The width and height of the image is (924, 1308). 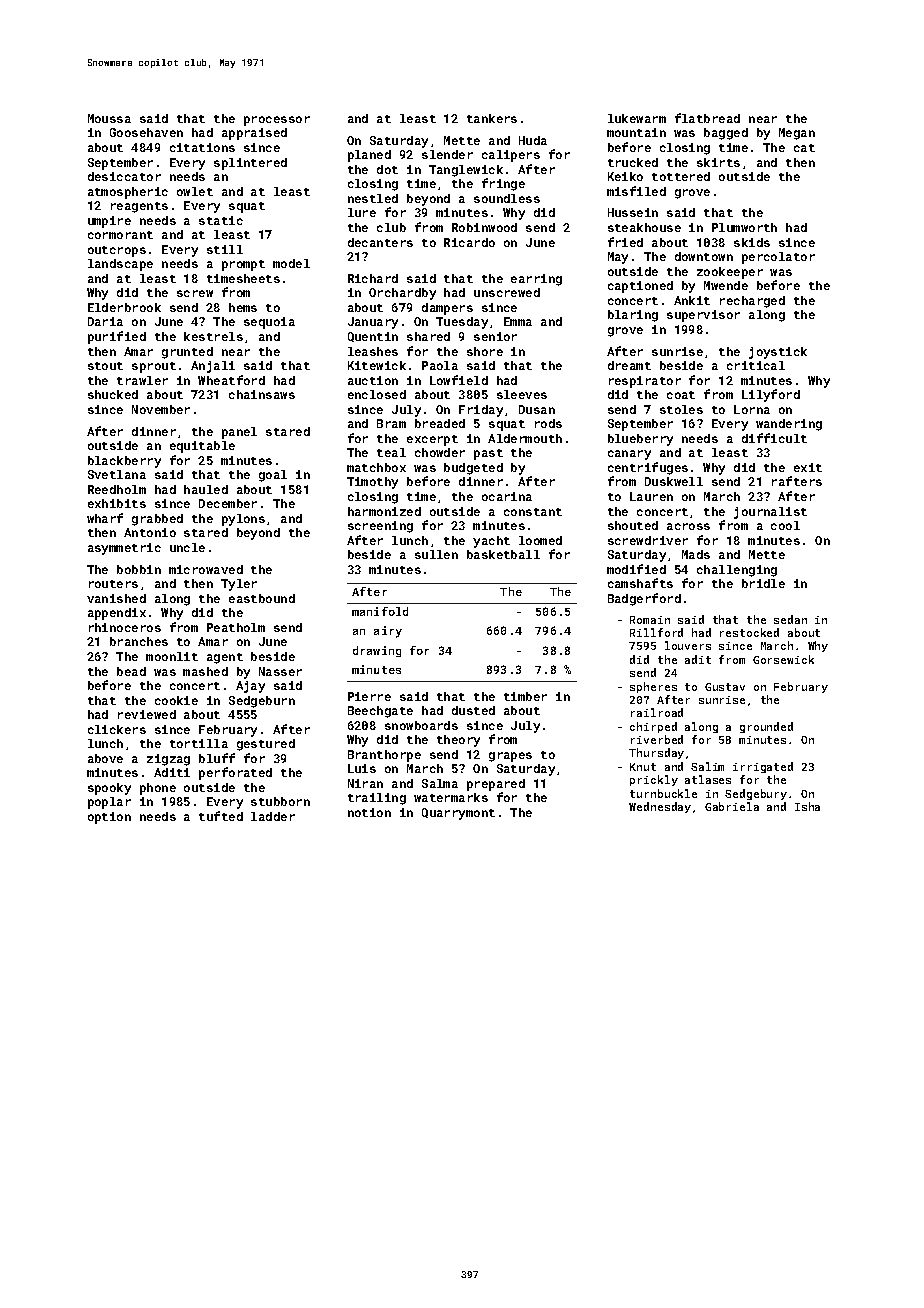 I want to click on Pierre, so click(x=369, y=696).
